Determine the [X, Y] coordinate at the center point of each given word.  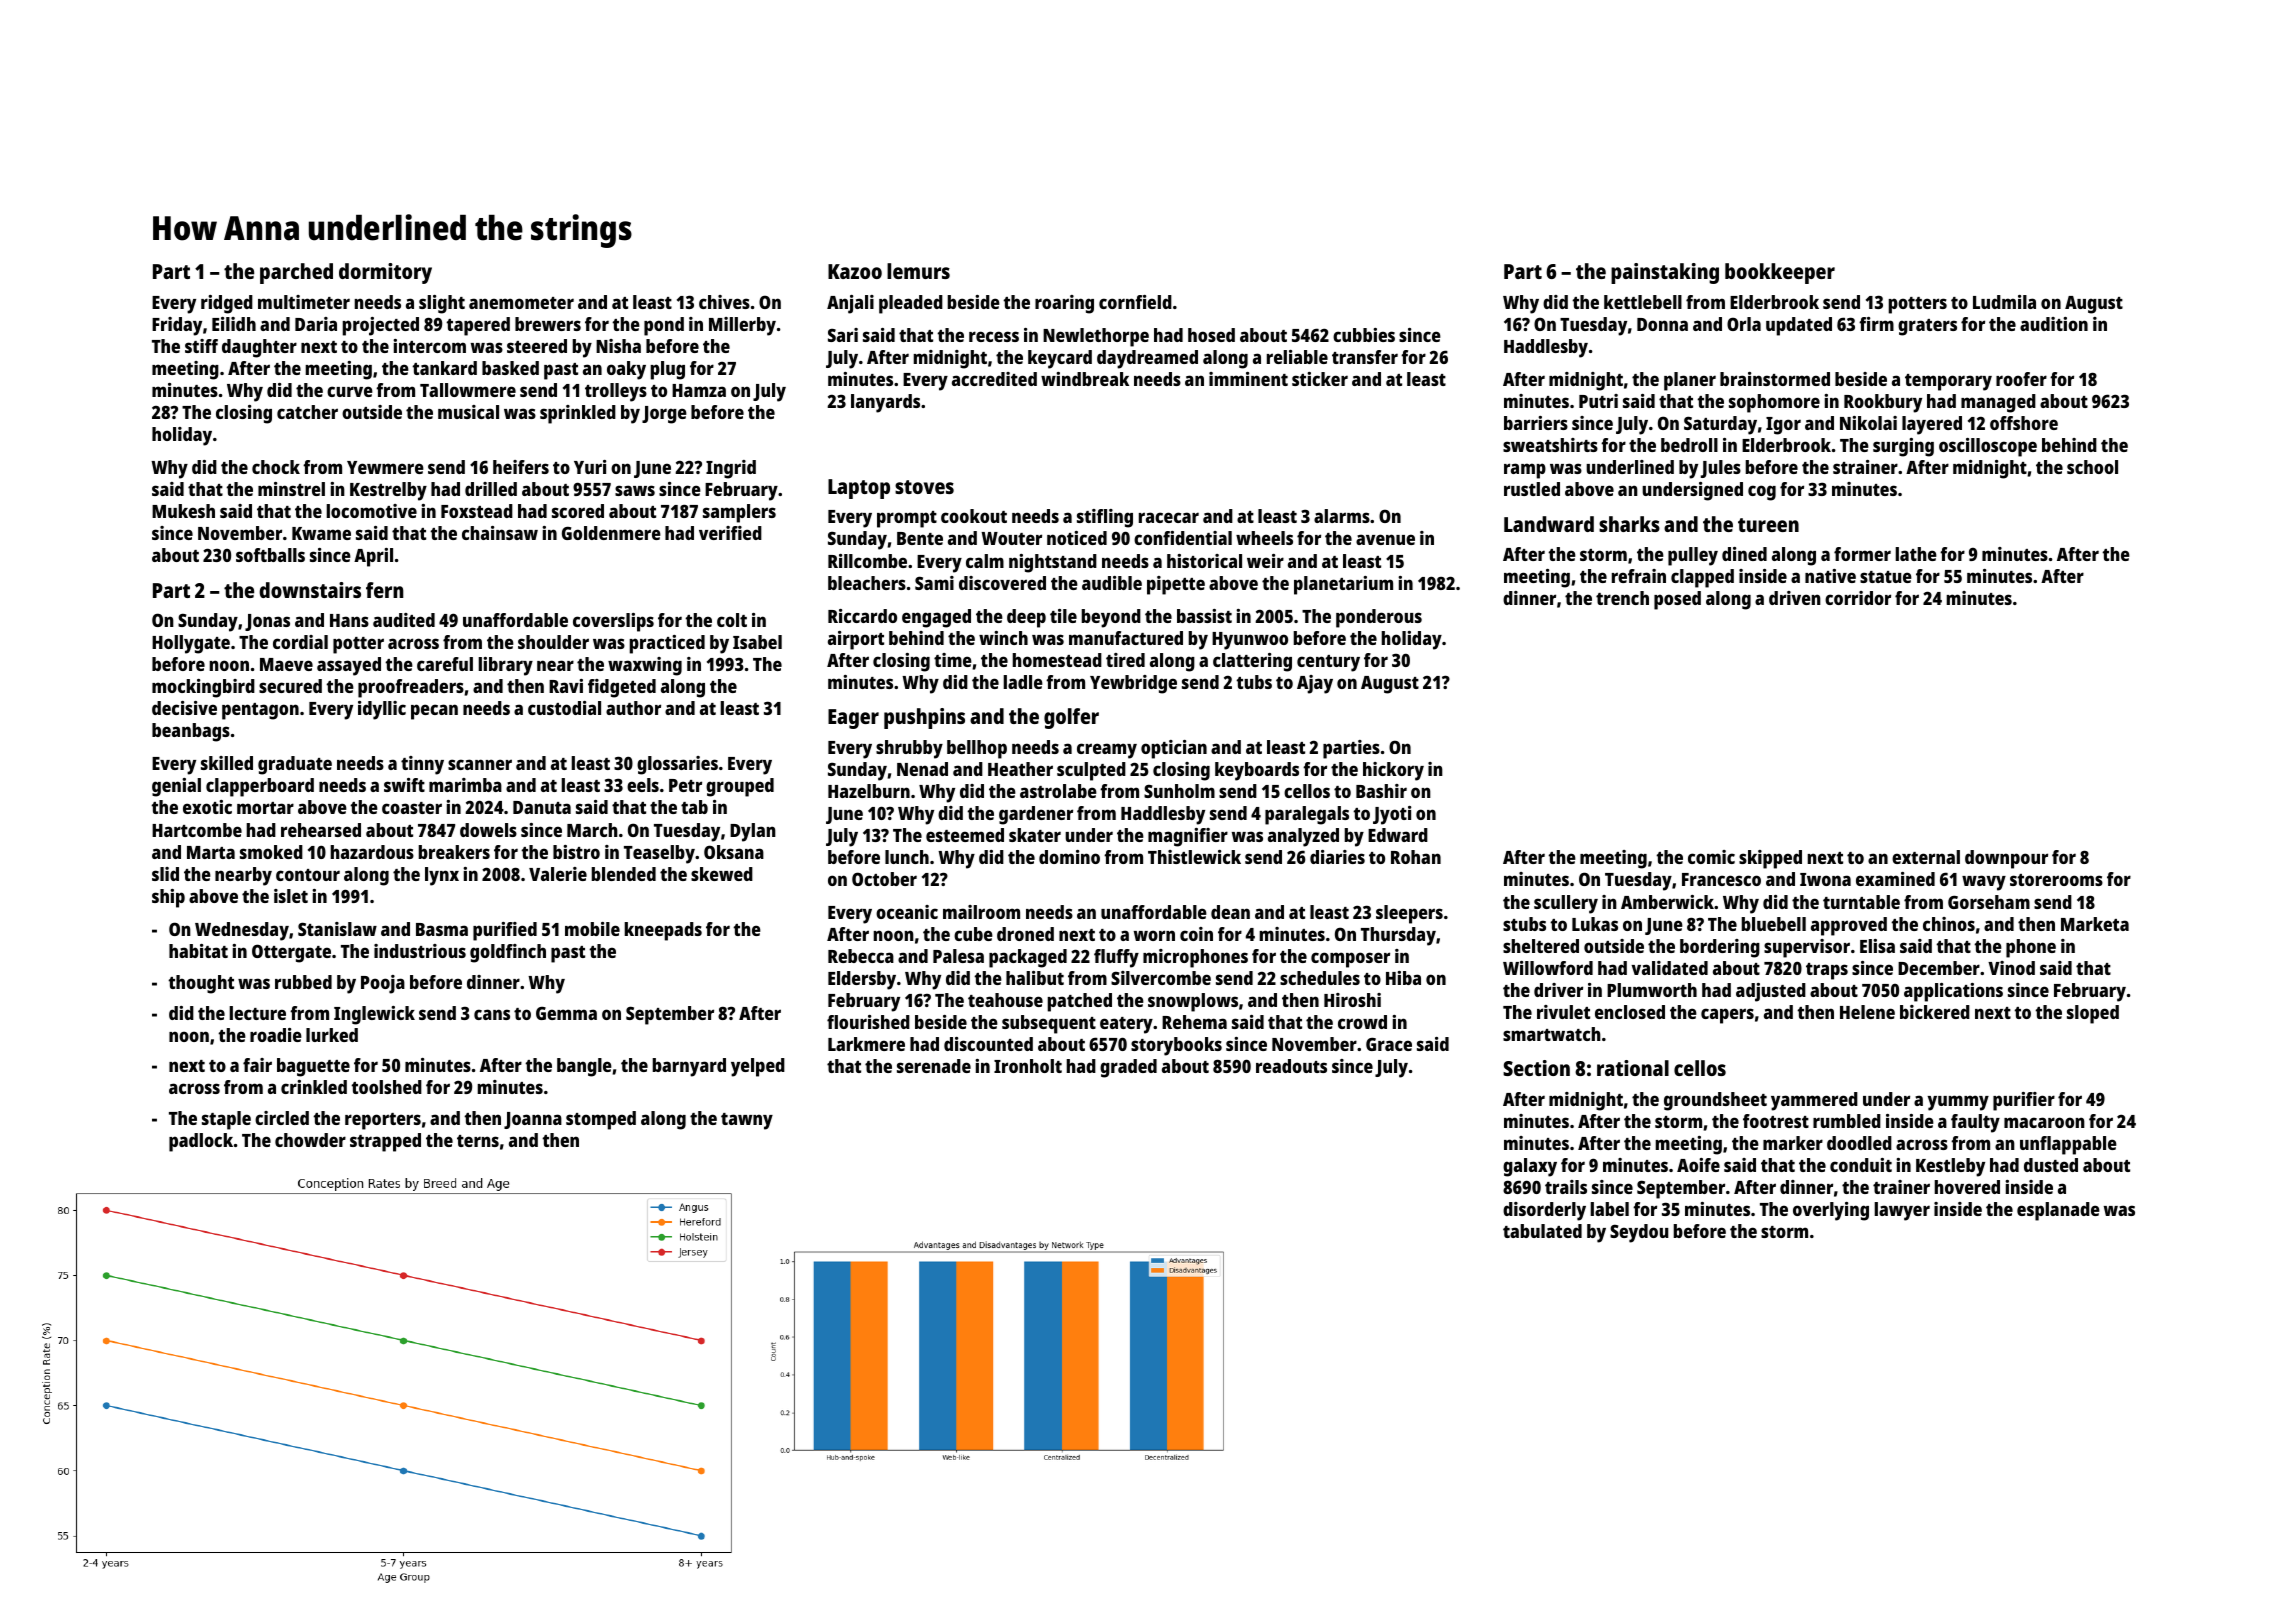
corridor [1858, 598]
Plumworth [1652, 990]
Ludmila [2004, 302]
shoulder [553, 642]
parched [296, 273]
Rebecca [861, 956]
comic [1711, 857]
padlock [201, 1142]
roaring [1064, 304]
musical [468, 412]
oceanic [907, 912]
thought [201, 984]
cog [1762, 493]
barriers [1536, 423]
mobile [592, 929]
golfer [1071, 718]
